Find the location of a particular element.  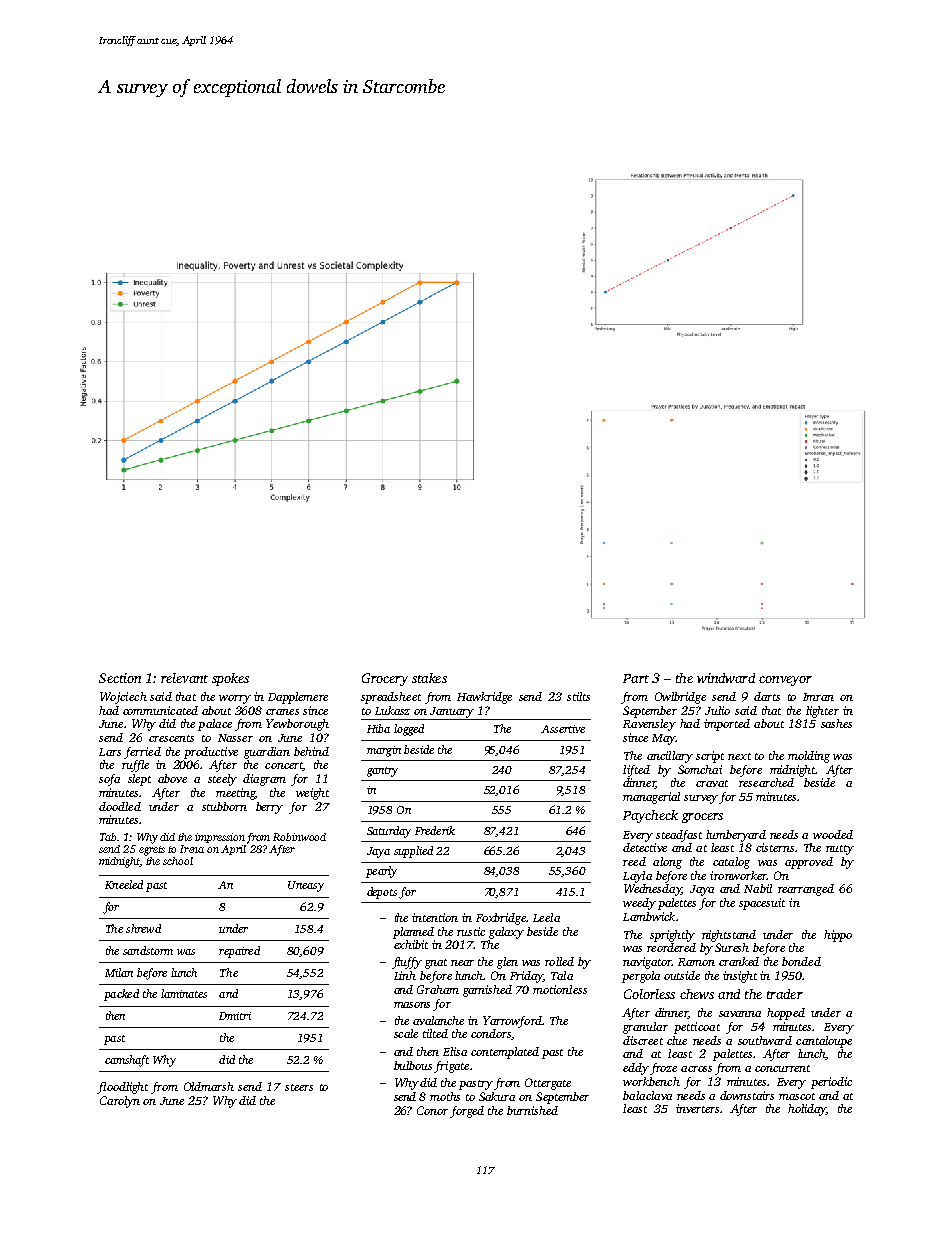

repaired is located at coordinates (239, 952).
